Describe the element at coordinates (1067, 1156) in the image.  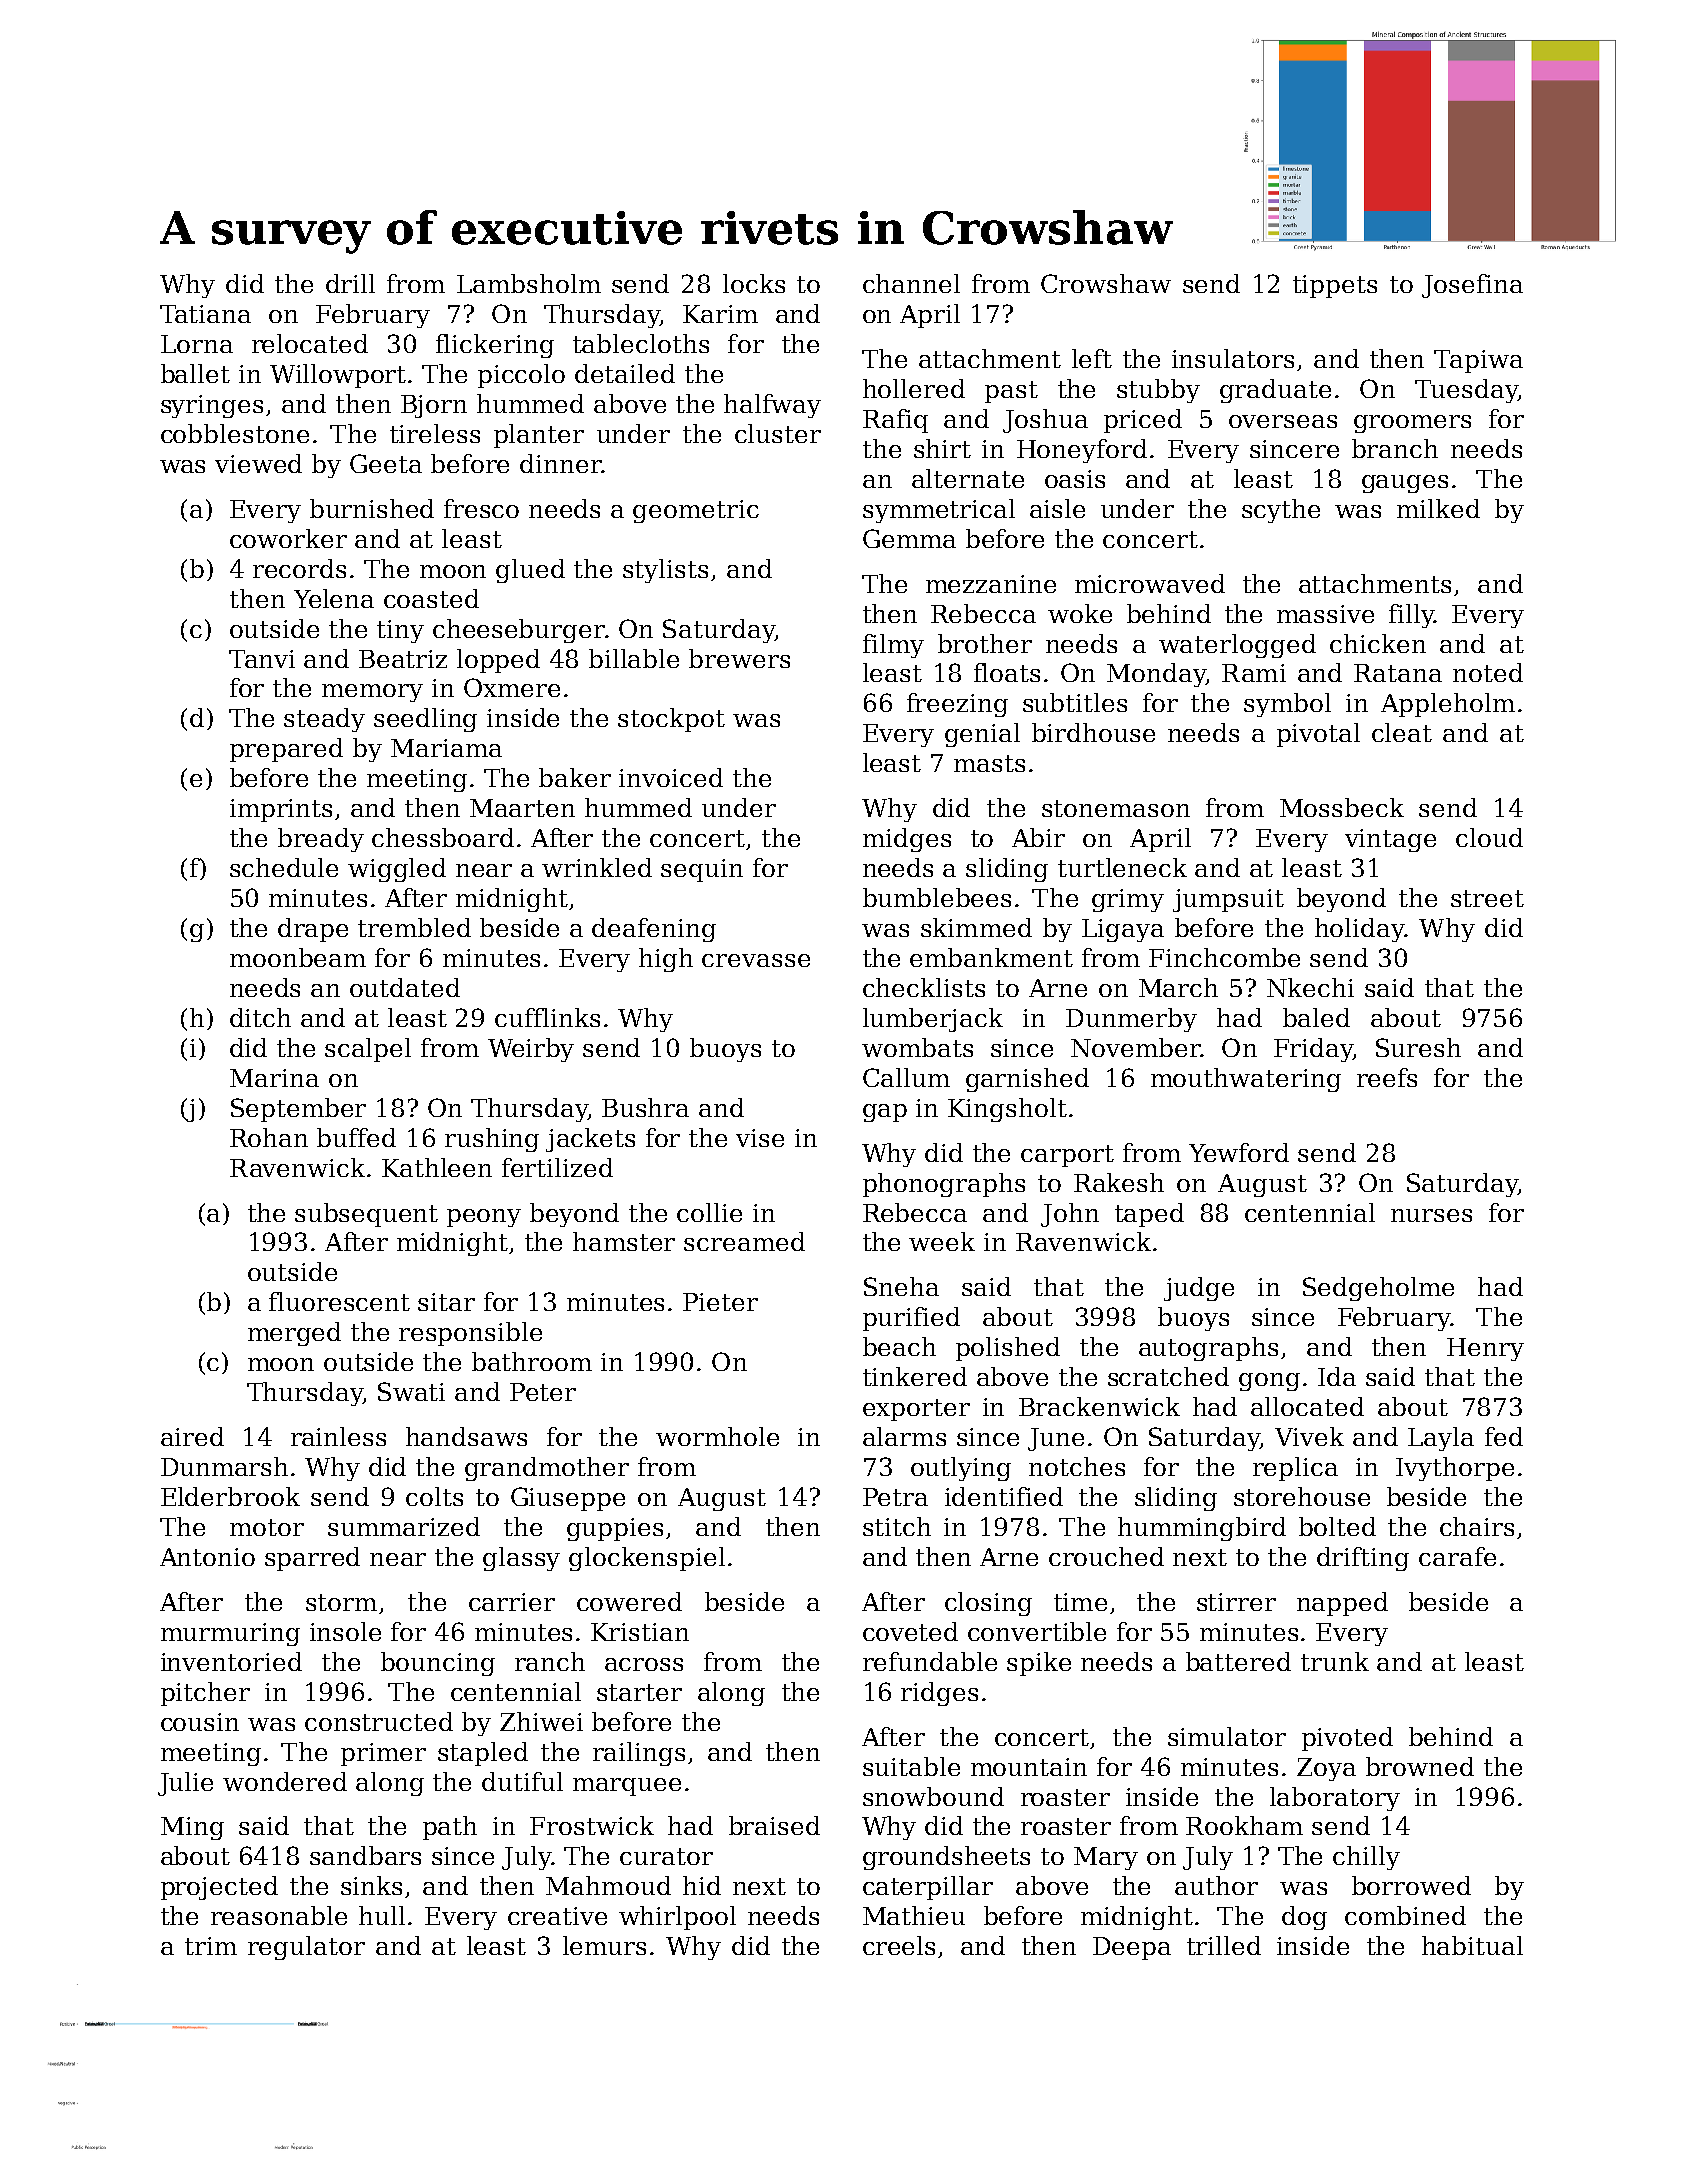
I see `carport` at that location.
